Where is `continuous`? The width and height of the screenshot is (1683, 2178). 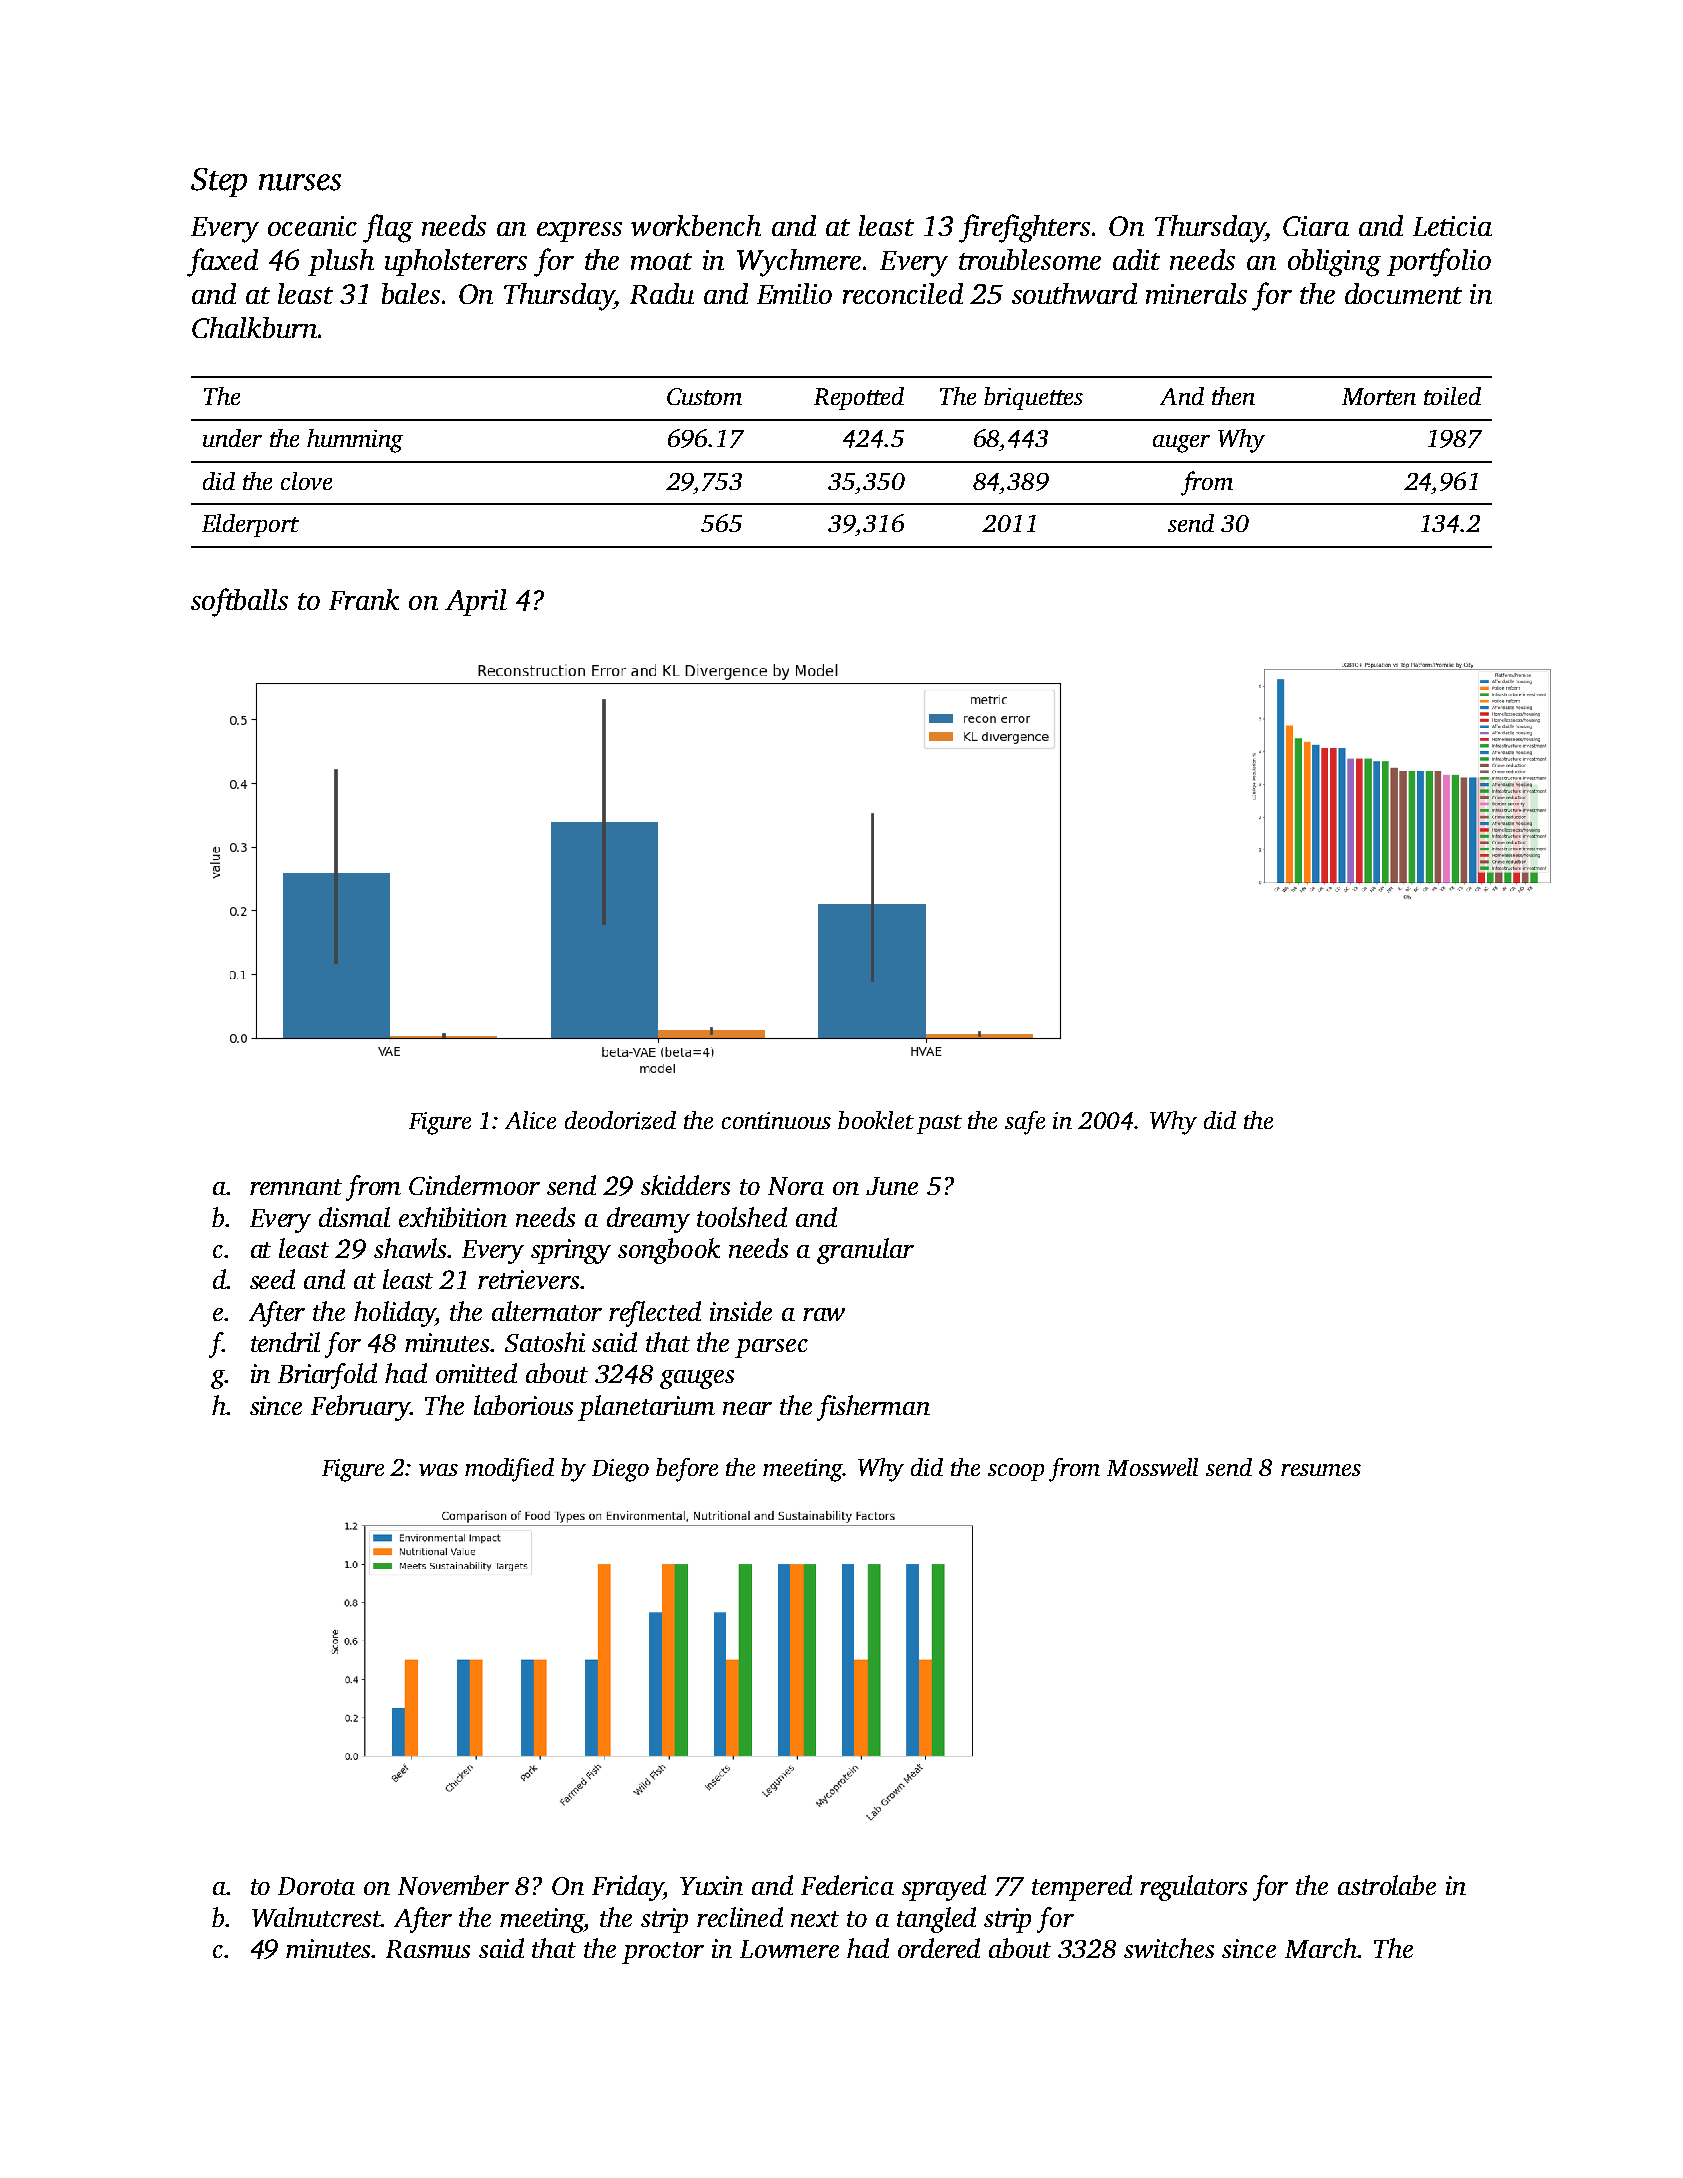
continuous is located at coordinates (776, 1120).
